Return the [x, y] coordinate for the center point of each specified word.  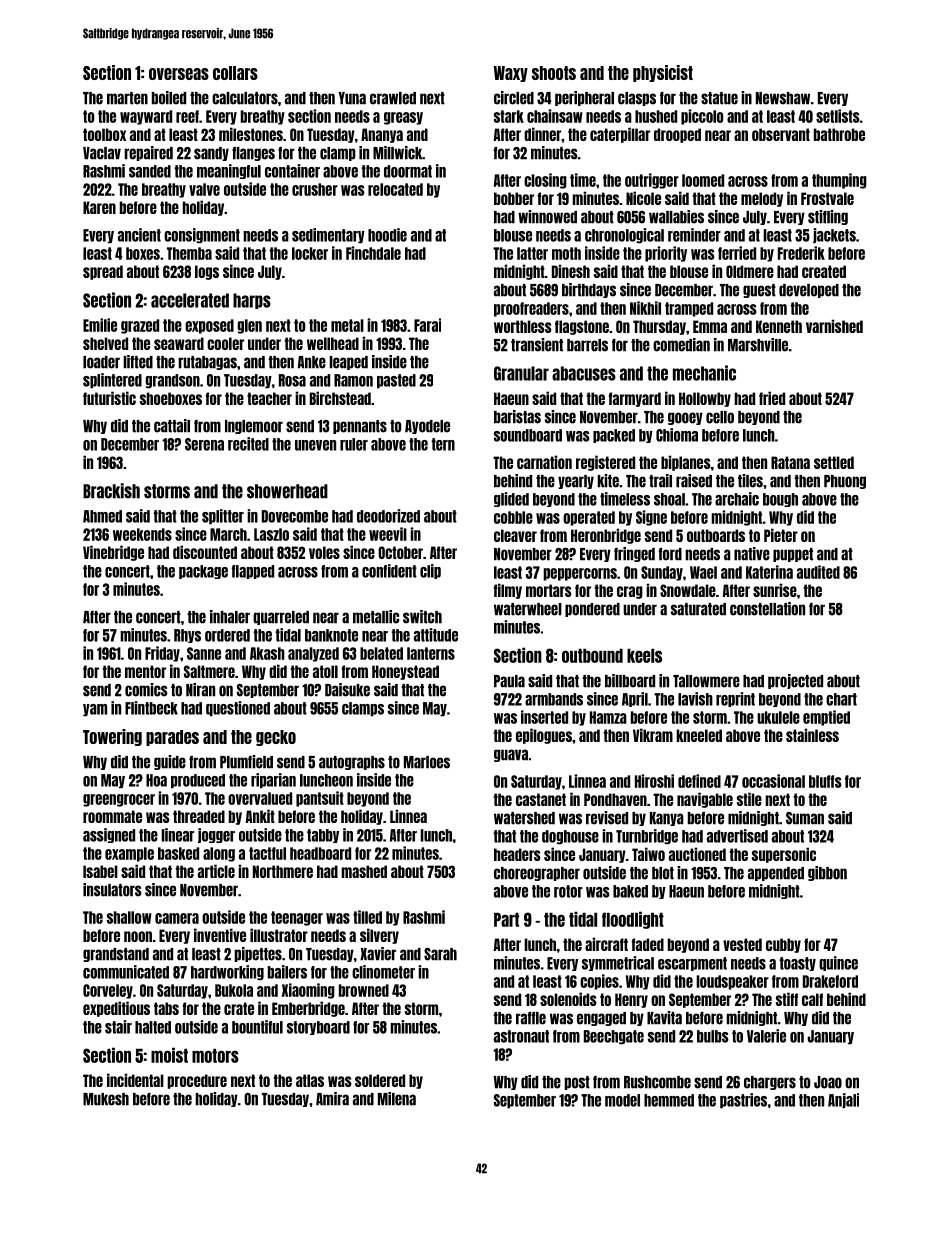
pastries [743, 1101]
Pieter [781, 535]
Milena [397, 1099]
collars [235, 73]
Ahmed [102, 516]
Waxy [511, 74]
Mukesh [106, 1099]
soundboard [528, 435]
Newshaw [783, 98]
